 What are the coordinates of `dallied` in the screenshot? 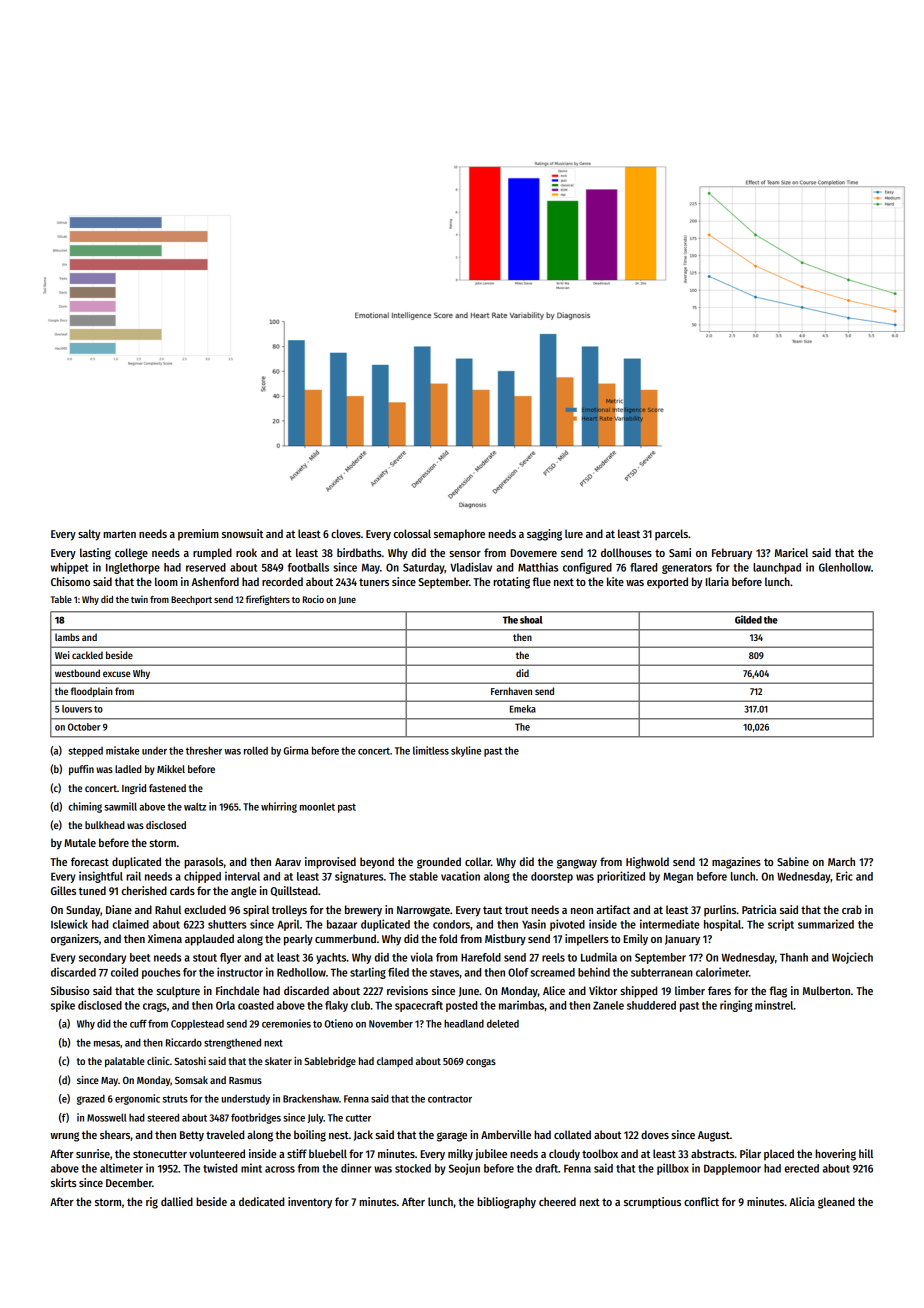 It's located at (177, 1201).
